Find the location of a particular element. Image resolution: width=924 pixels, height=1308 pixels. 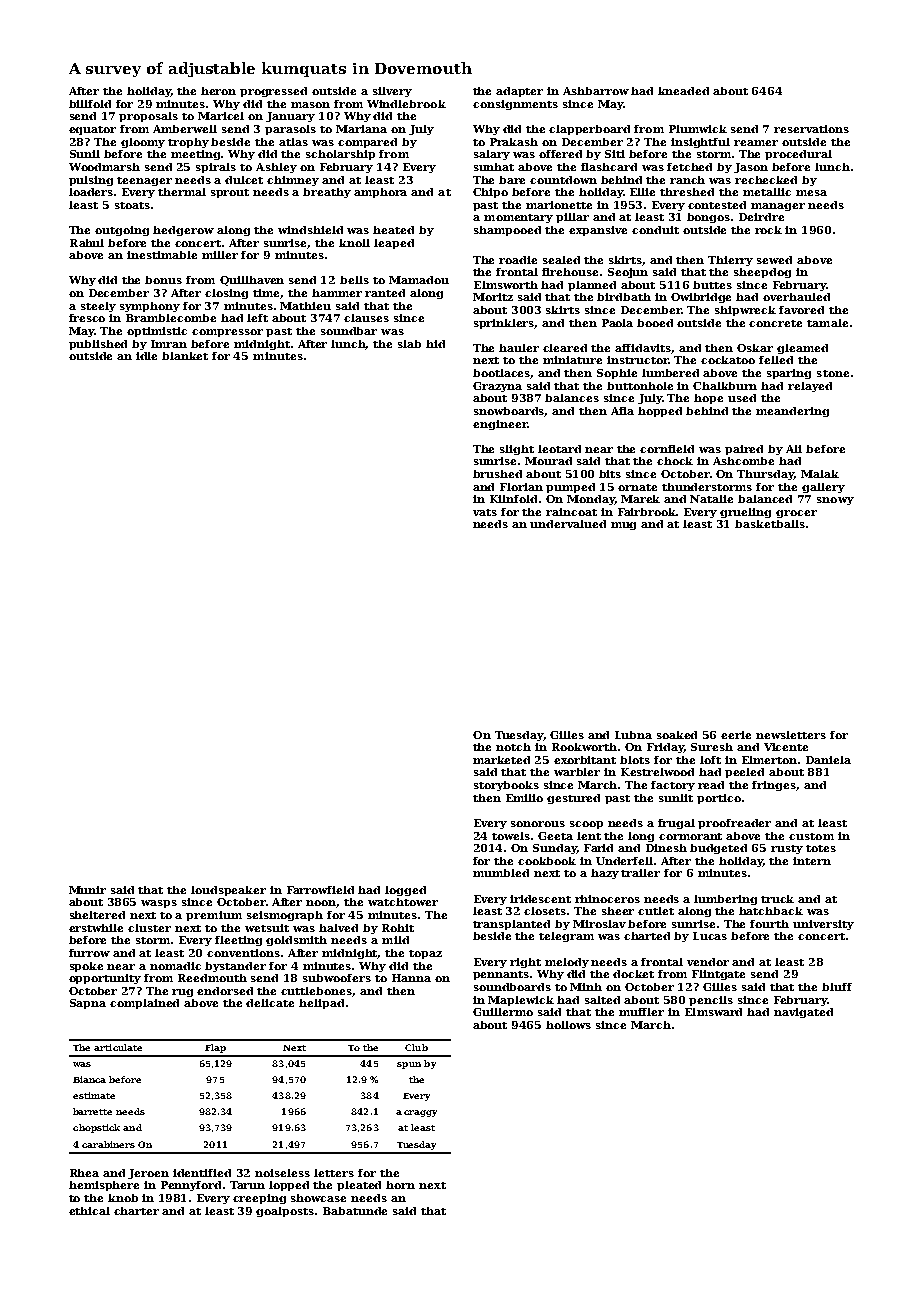

vats is located at coordinates (485, 512).
